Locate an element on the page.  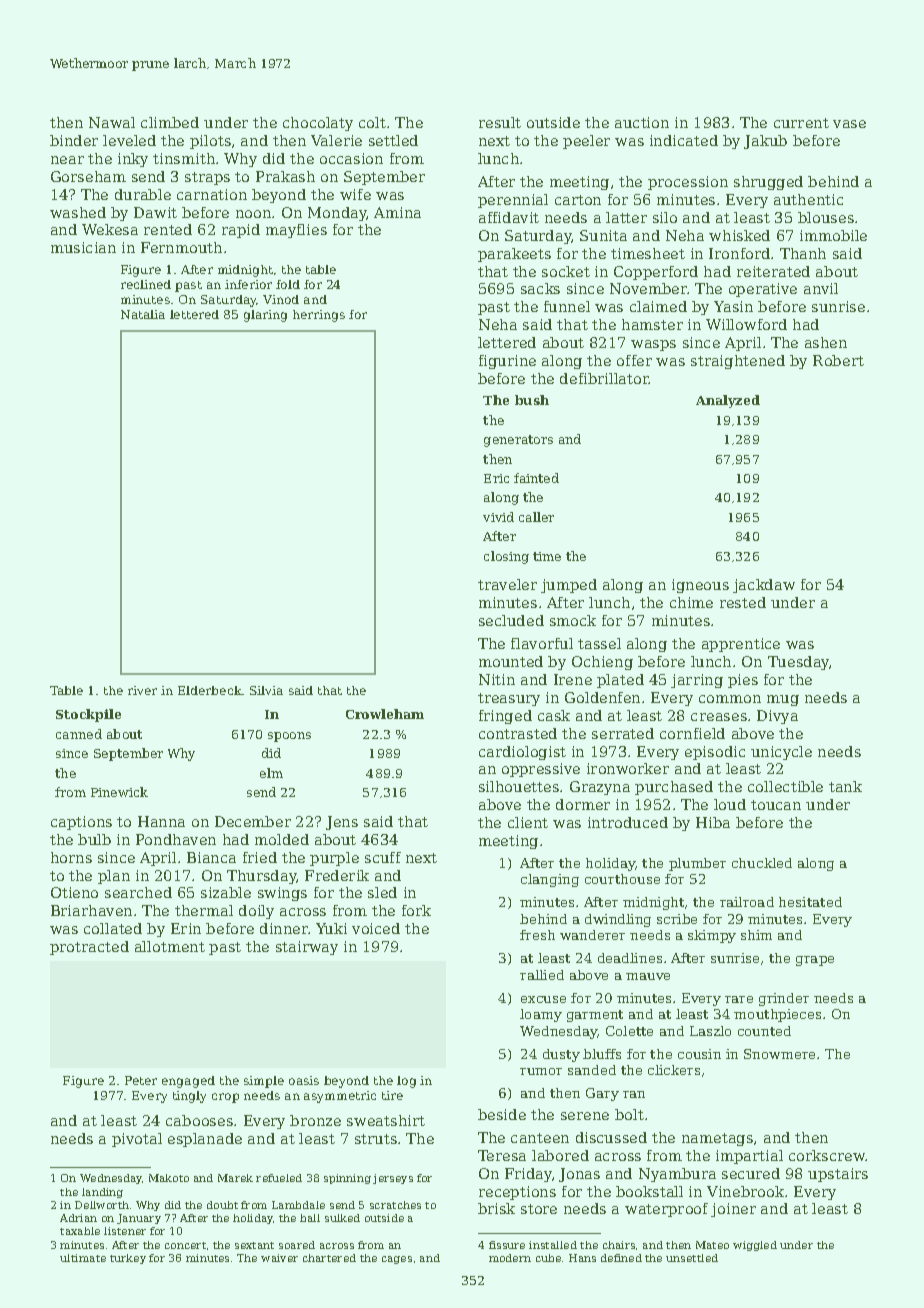
Crowleham is located at coordinates (385, 714).
